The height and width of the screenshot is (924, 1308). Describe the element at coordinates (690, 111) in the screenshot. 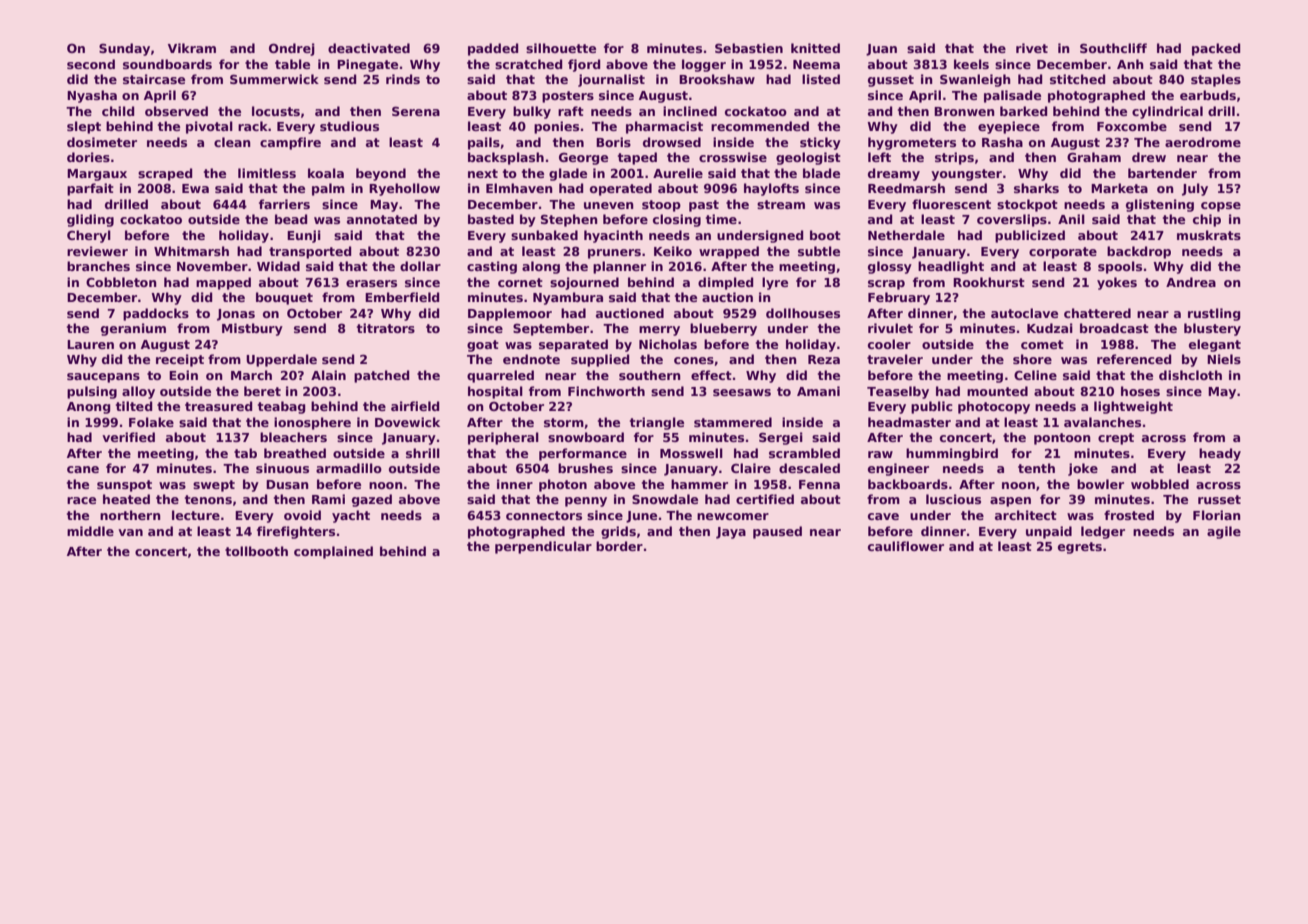

I see `inclined` at that location.
